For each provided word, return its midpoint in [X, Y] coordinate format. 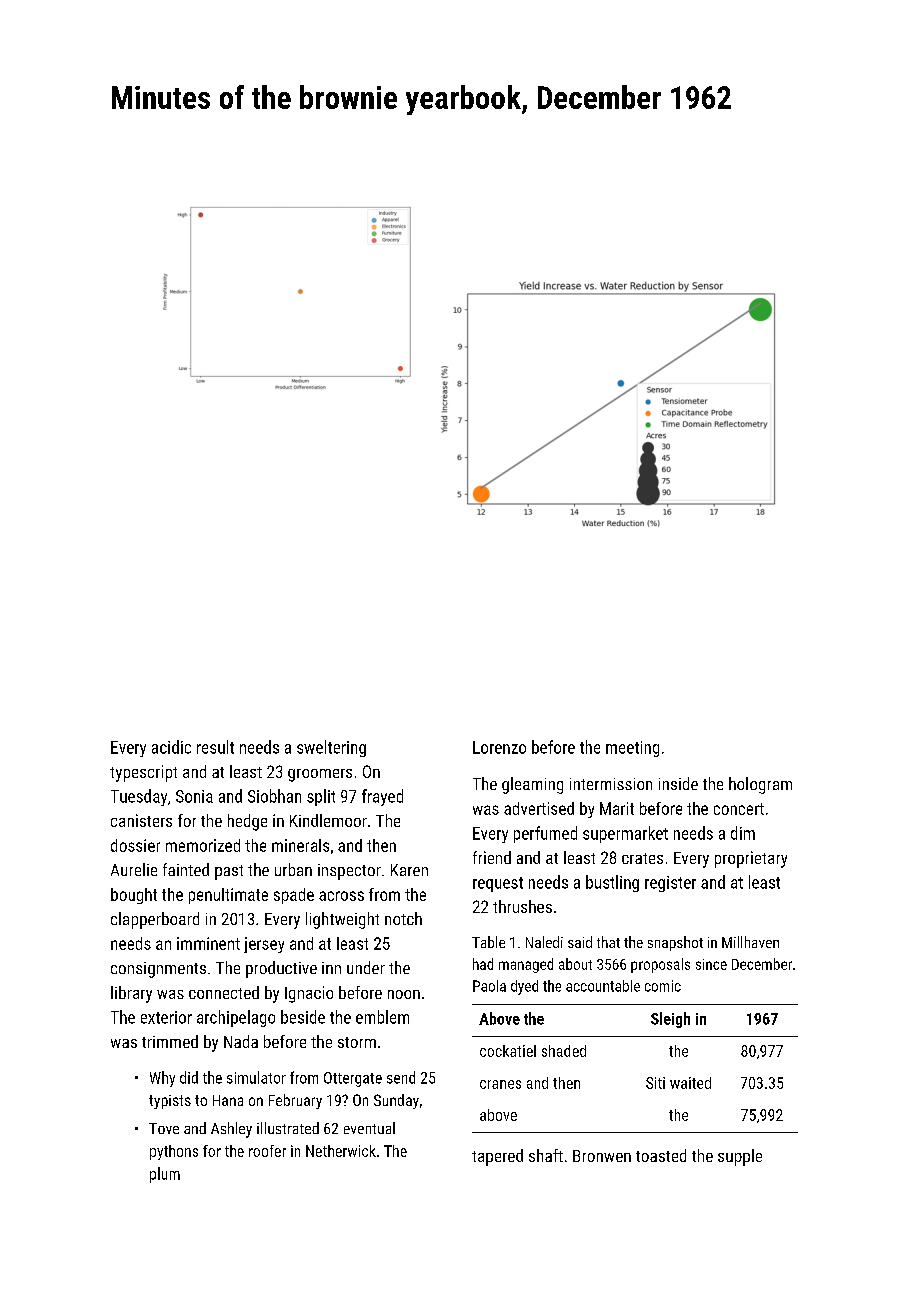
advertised [539, 808]
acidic [171, 747]
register [670, 884]
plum [165, 1175]
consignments [158, 970]
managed [526, 965]
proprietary [751, 859]
